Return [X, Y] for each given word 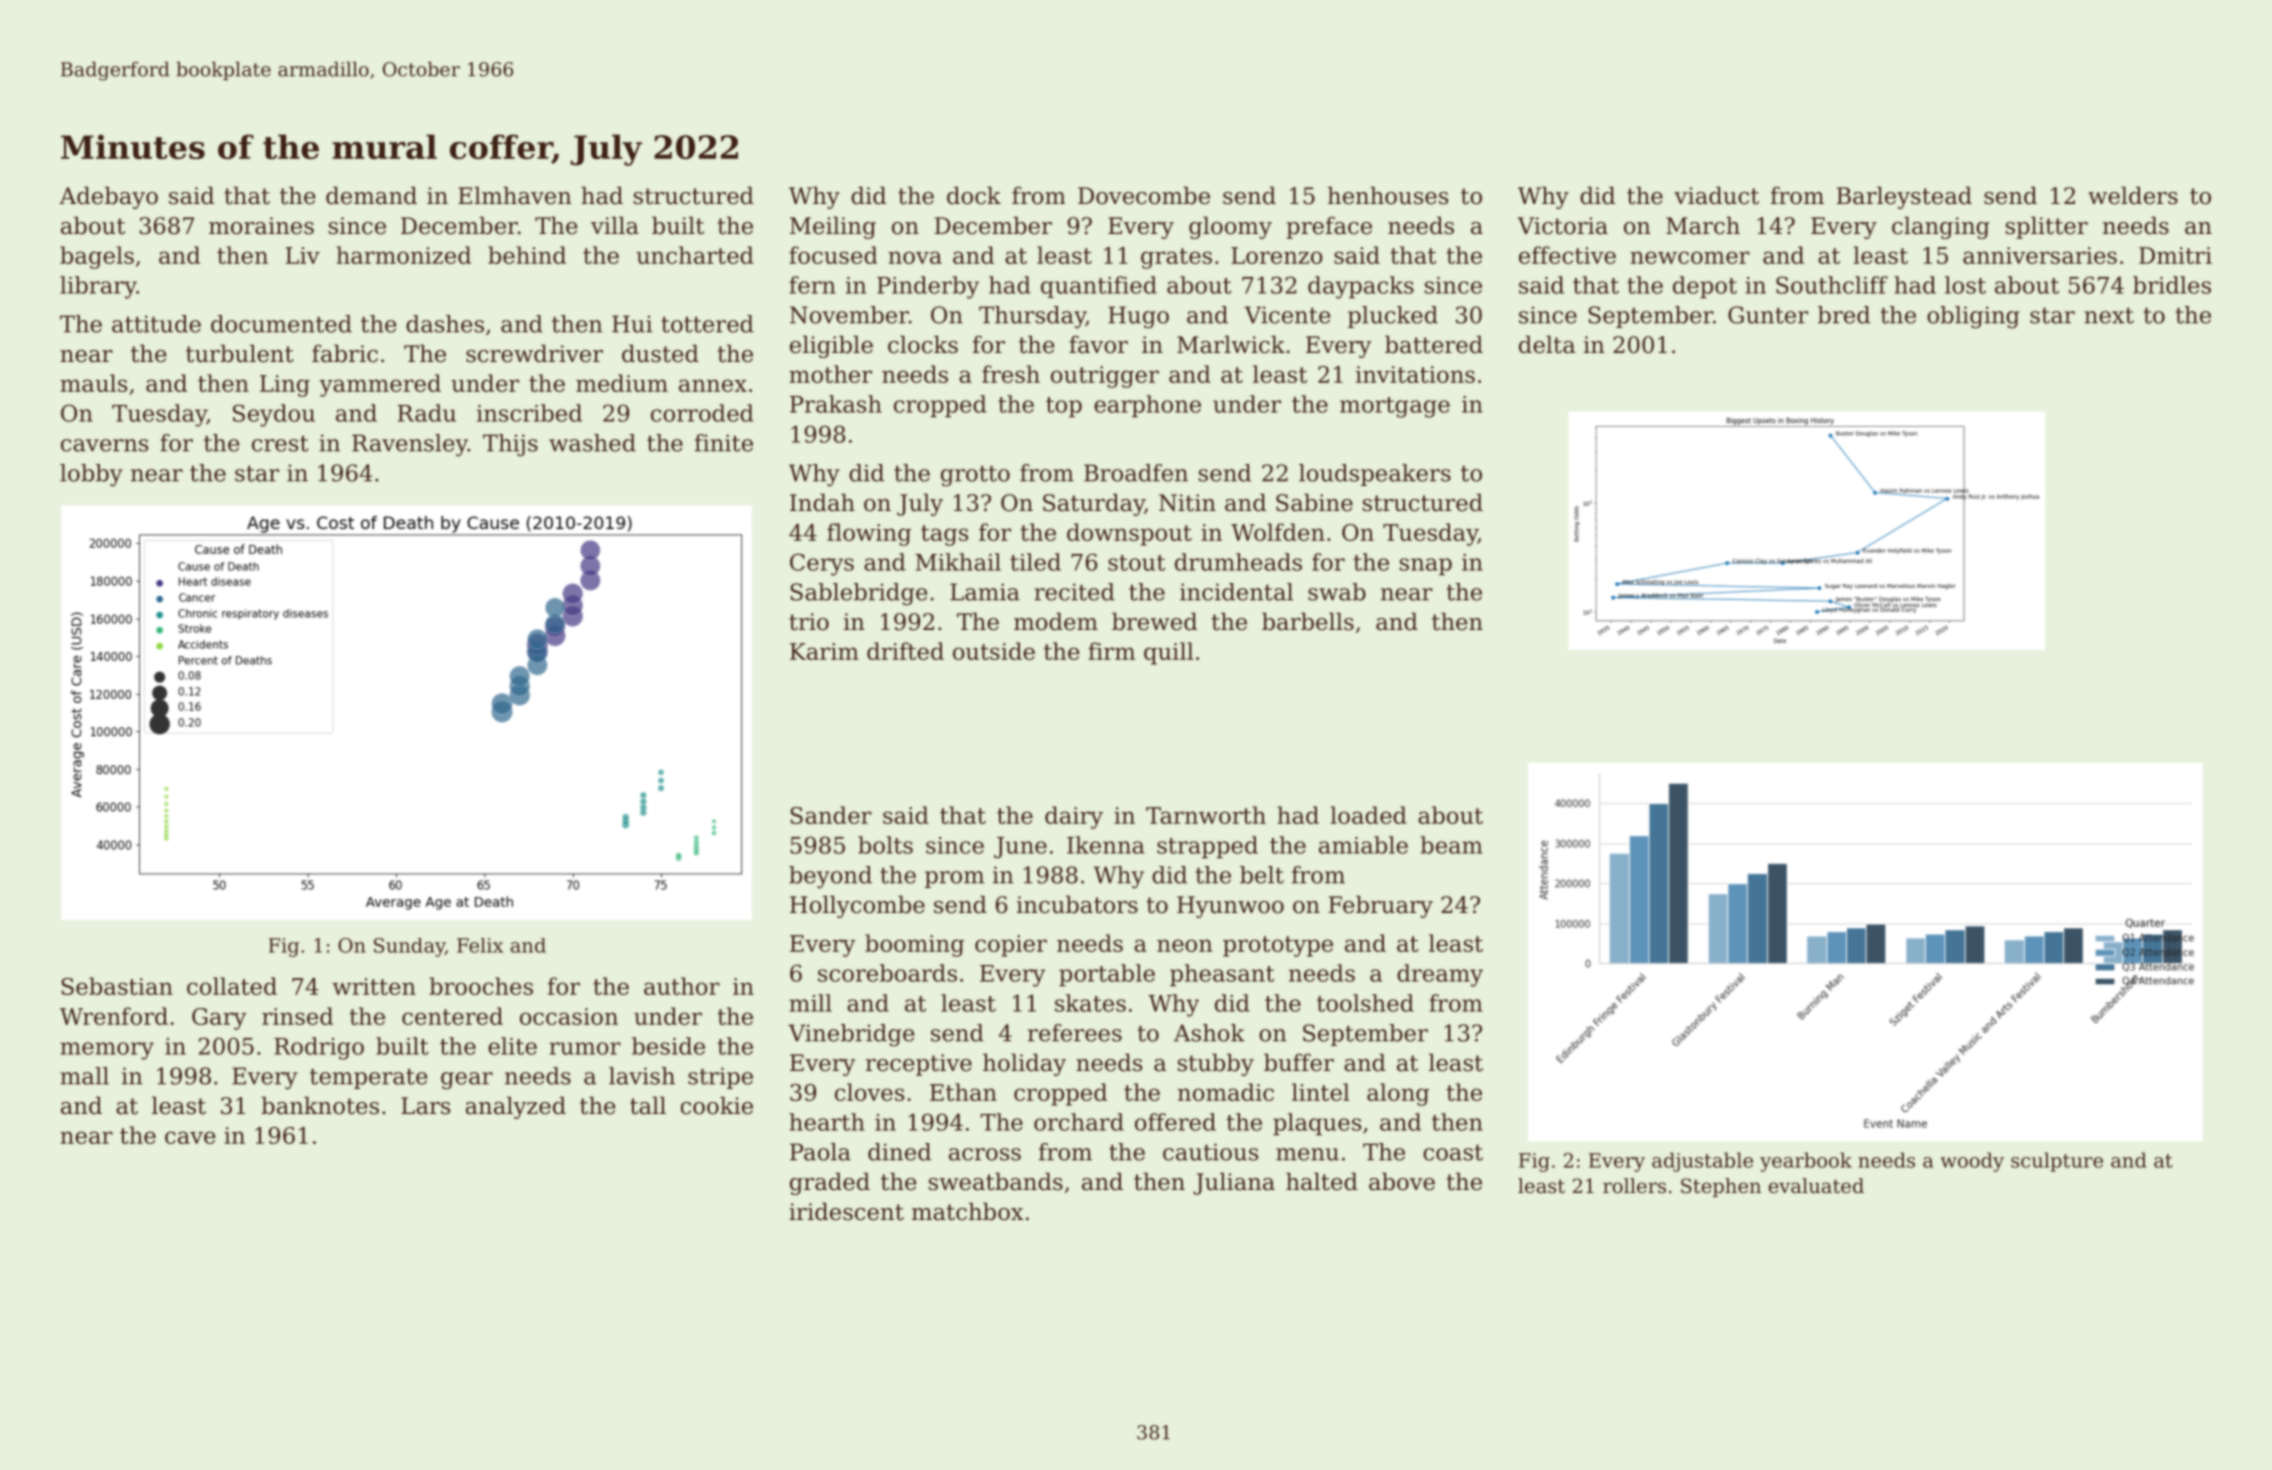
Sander [831, 815]
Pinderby [928, 287]
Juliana [1234, 1183]
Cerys [822, 564]
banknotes [320, 1105]
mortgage [1395, 407]
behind [527, 255]
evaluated [1816, 1186]
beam [1451, 845]
